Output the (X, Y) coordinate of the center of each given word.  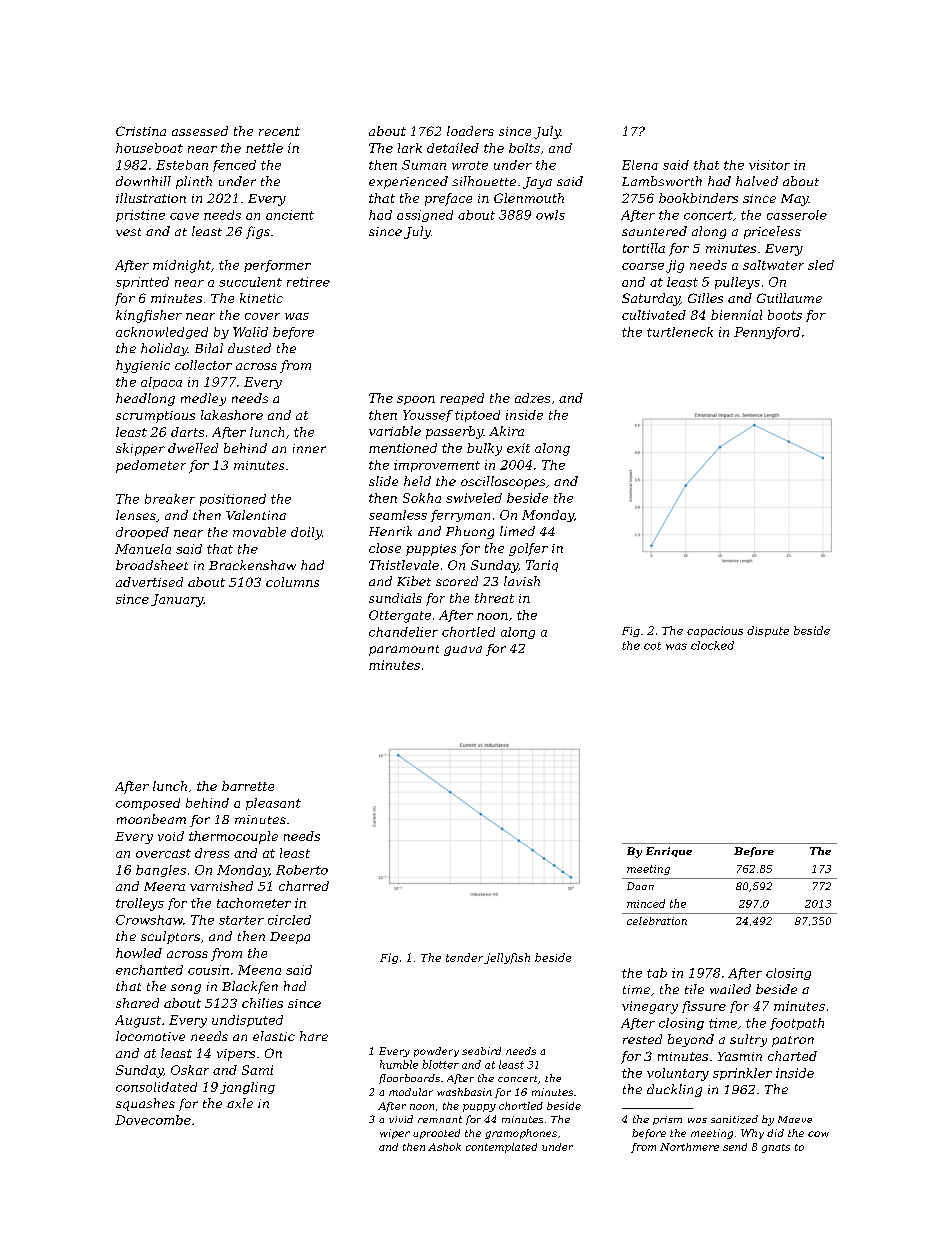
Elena (640, 165)
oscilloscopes (503, 482)
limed (517, 531)
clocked (712, 645)
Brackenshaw (252, 565)
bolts (524, 148)
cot (652, 646)
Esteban (182, 165)
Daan (640, 886)
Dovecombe (153, 1120)
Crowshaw (149, 920)
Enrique (669, 852)
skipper (140, 449)
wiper (395, 1134)
